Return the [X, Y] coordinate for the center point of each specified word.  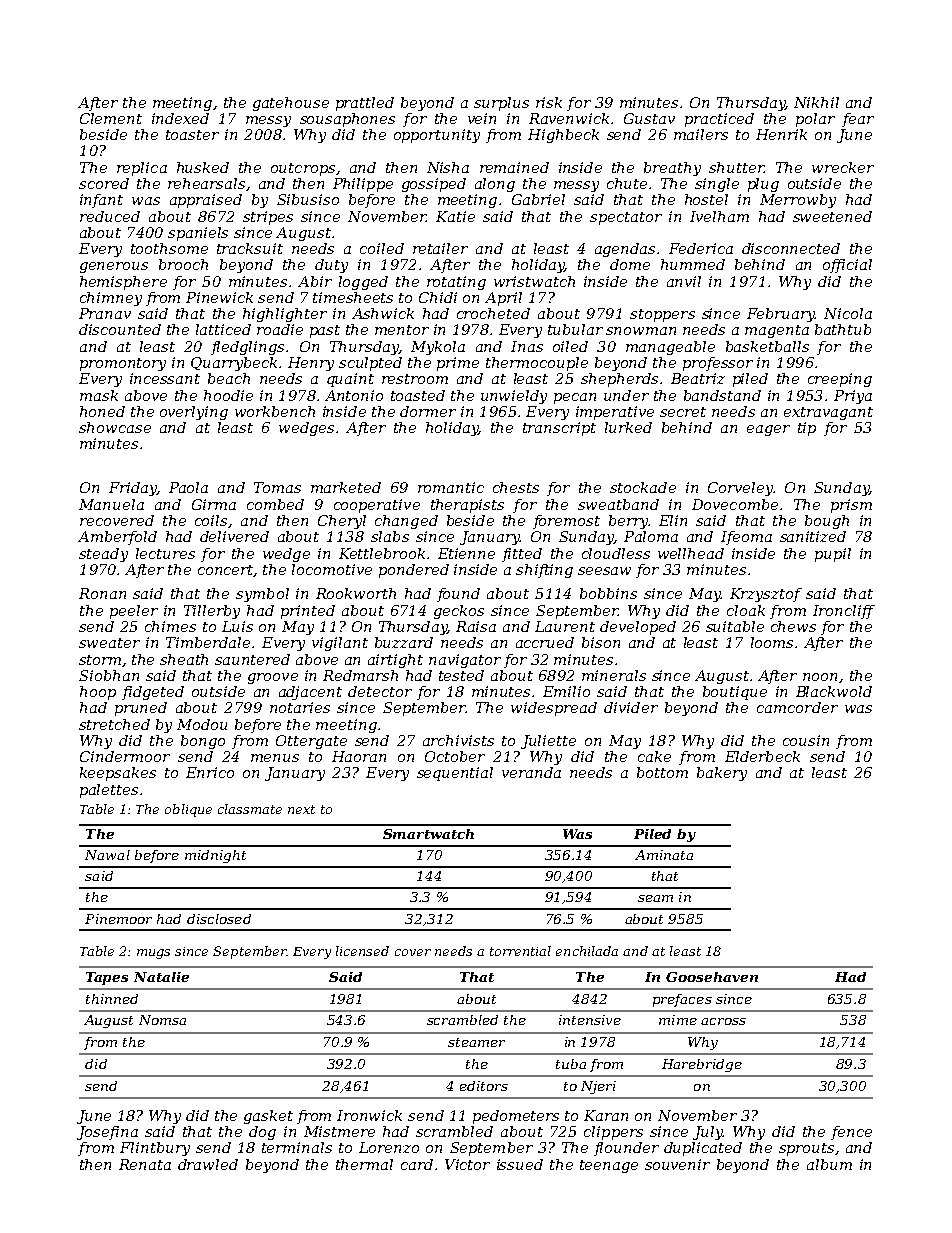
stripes [268, 218]
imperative [615, 413]
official [847, 266]
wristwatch [534, 281]
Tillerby [212, 612]
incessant [165, 378]
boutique [735, 693]
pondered [414, 571]
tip [807, 429]
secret [683, 412]
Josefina [107, 1133]
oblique [188, 810]
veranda [531, 772]
